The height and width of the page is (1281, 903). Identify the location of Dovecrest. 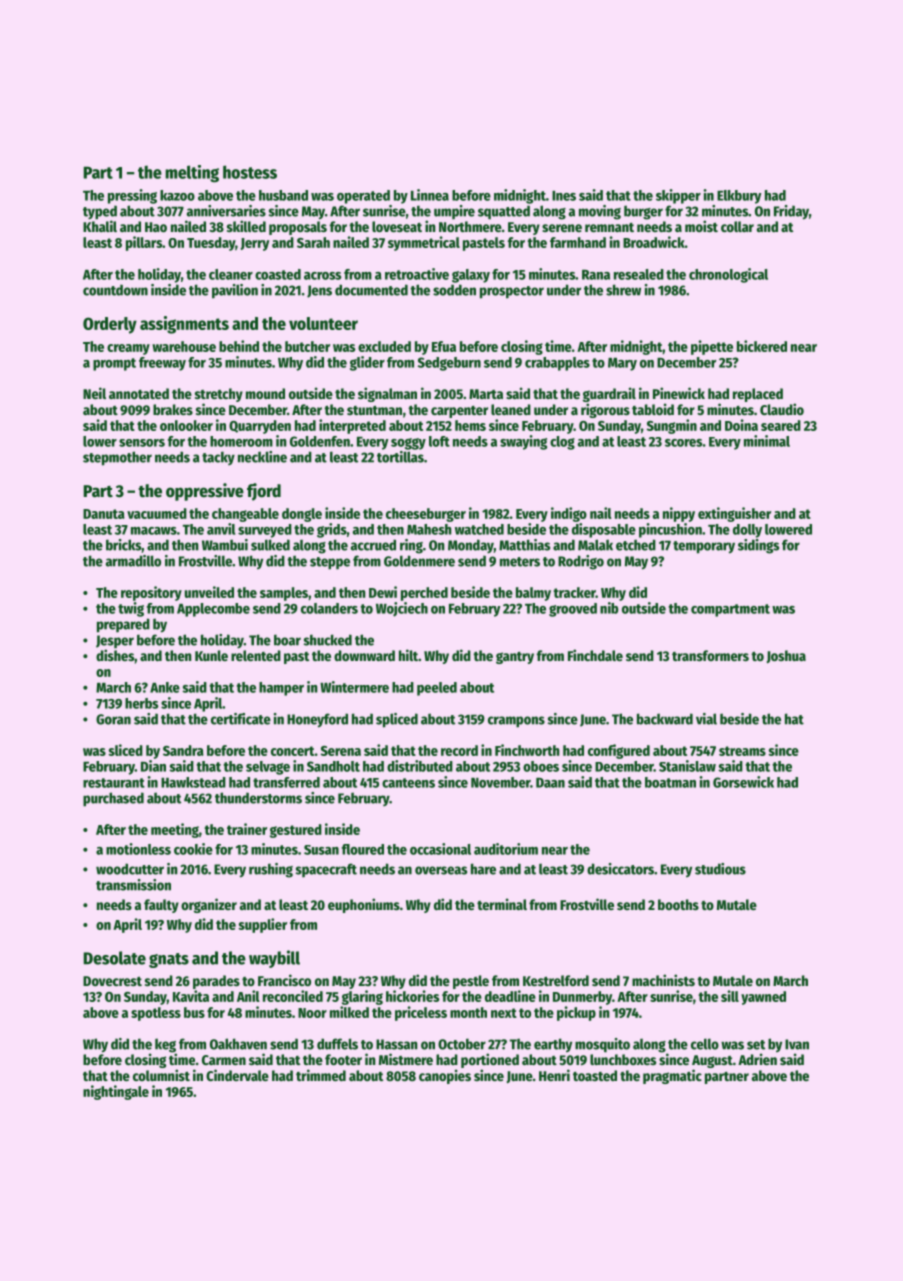
(112, 981).
